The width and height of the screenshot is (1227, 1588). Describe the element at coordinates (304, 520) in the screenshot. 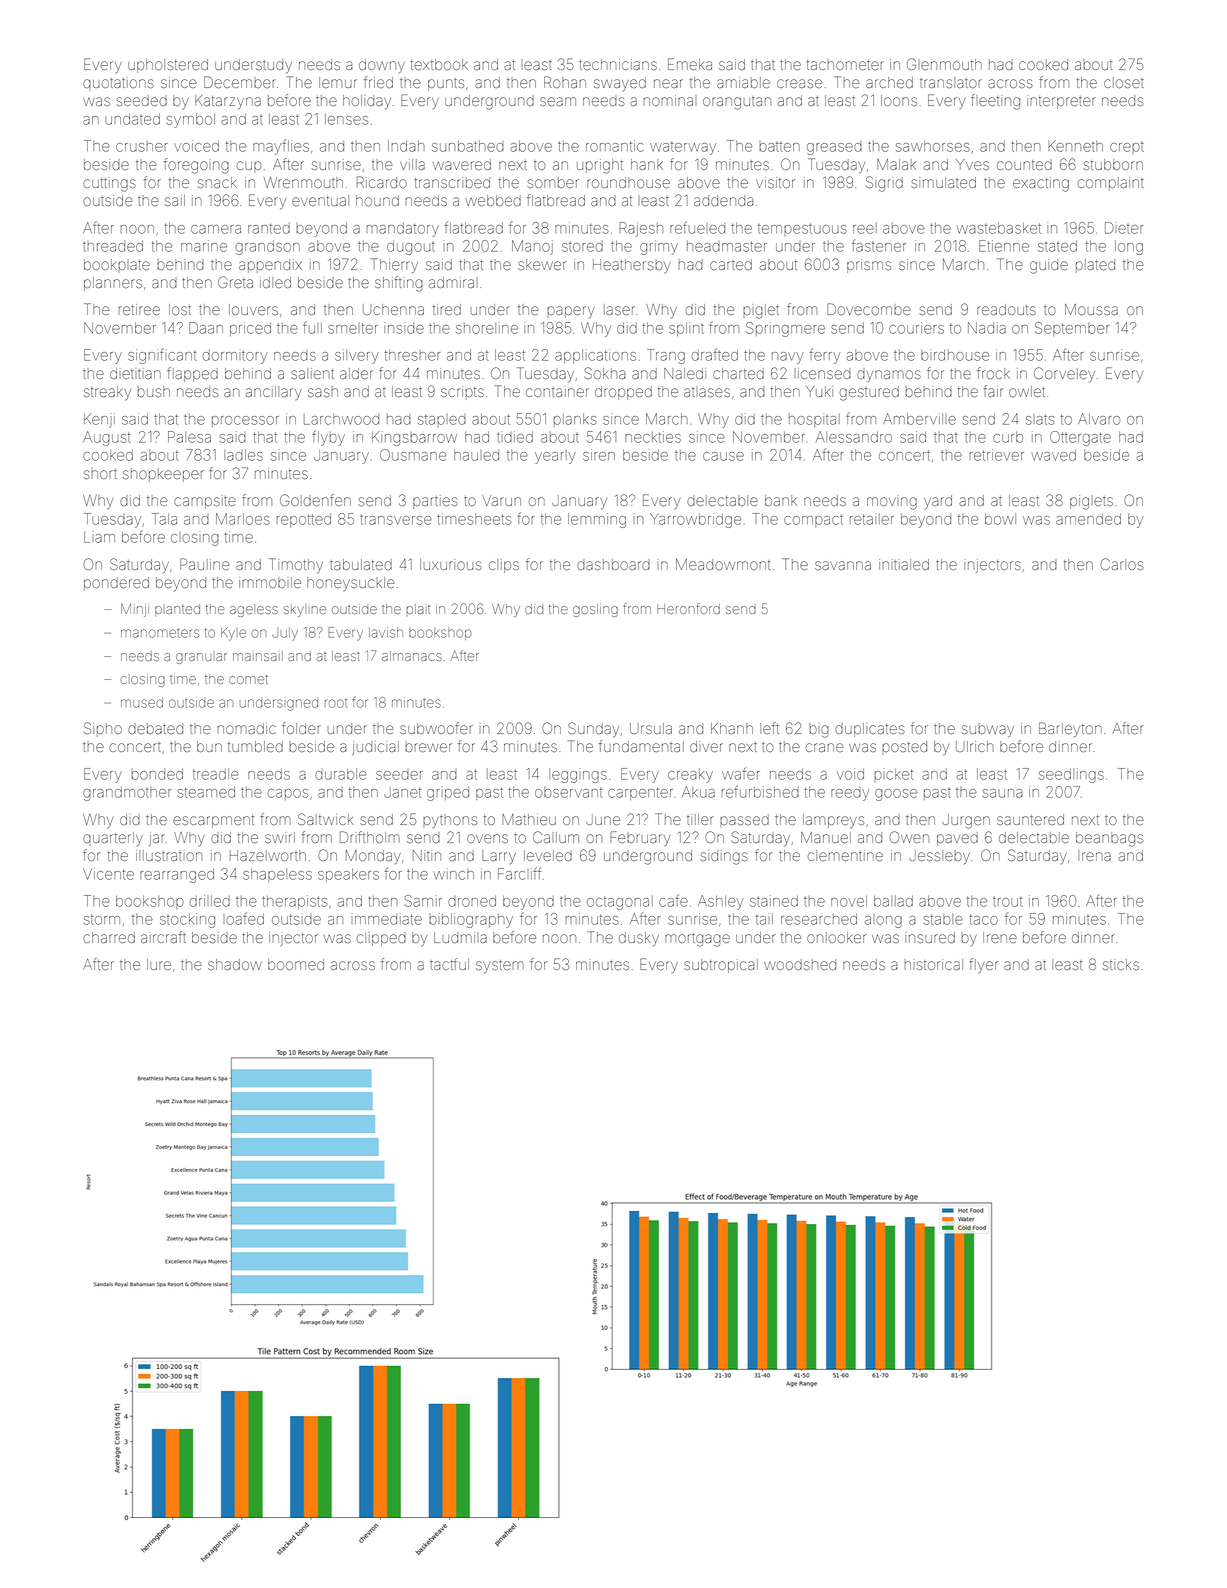

I see `repotted` at that location.
